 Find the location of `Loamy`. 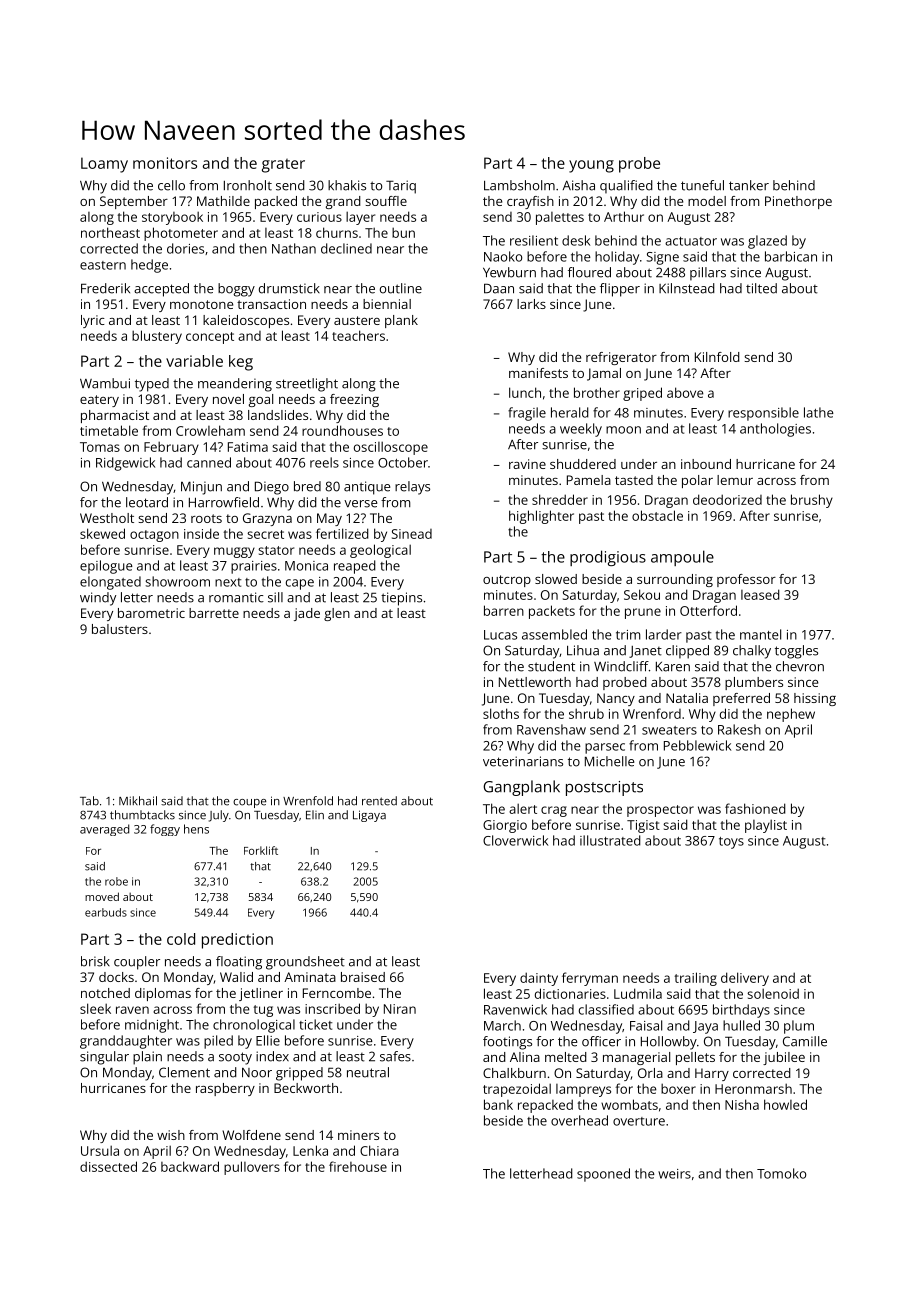

Loamy is located at coordinates (104, 165).
